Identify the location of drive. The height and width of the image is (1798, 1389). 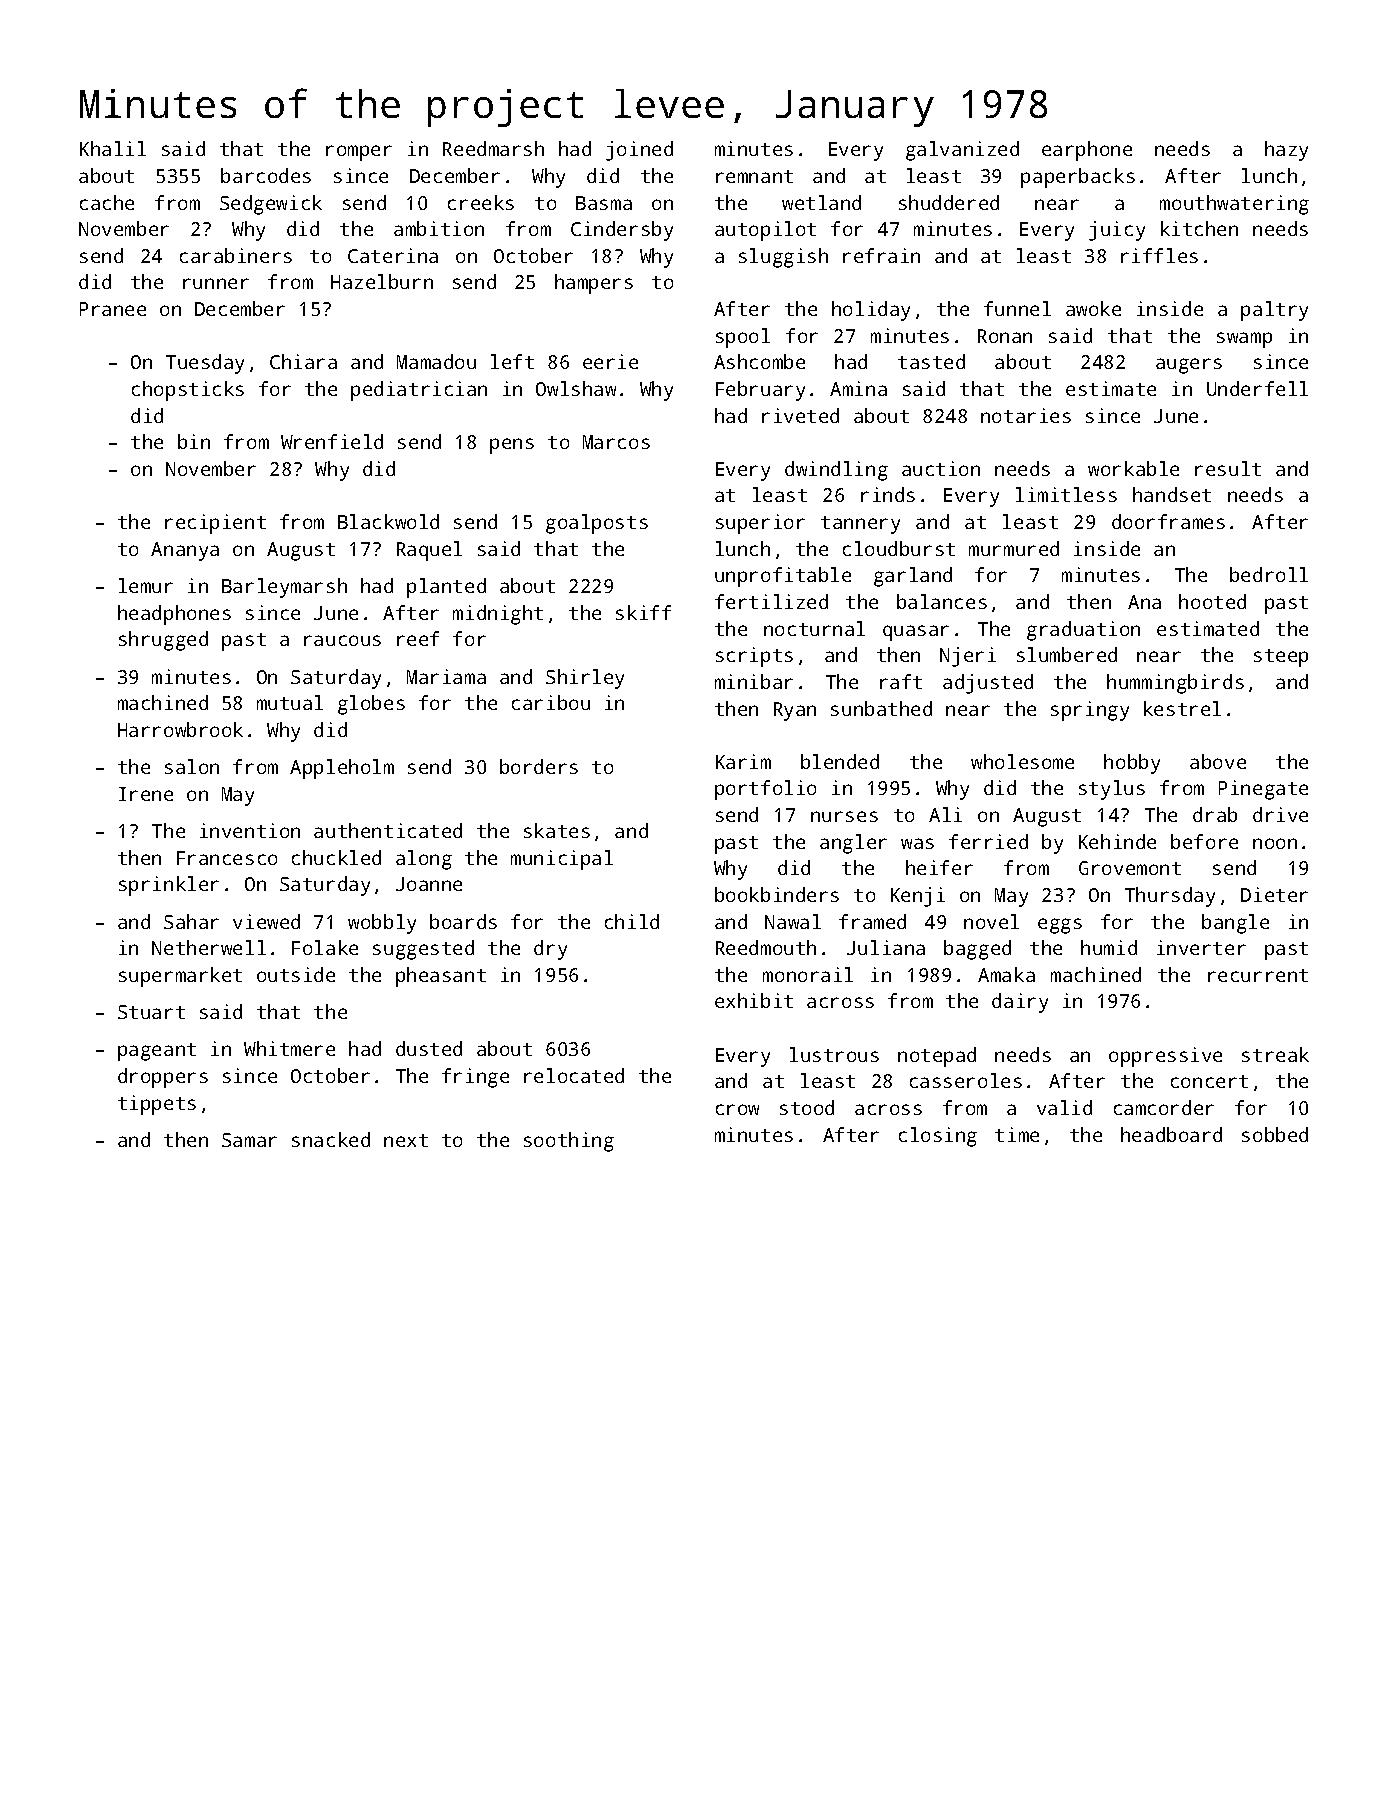
(1280, 814).
